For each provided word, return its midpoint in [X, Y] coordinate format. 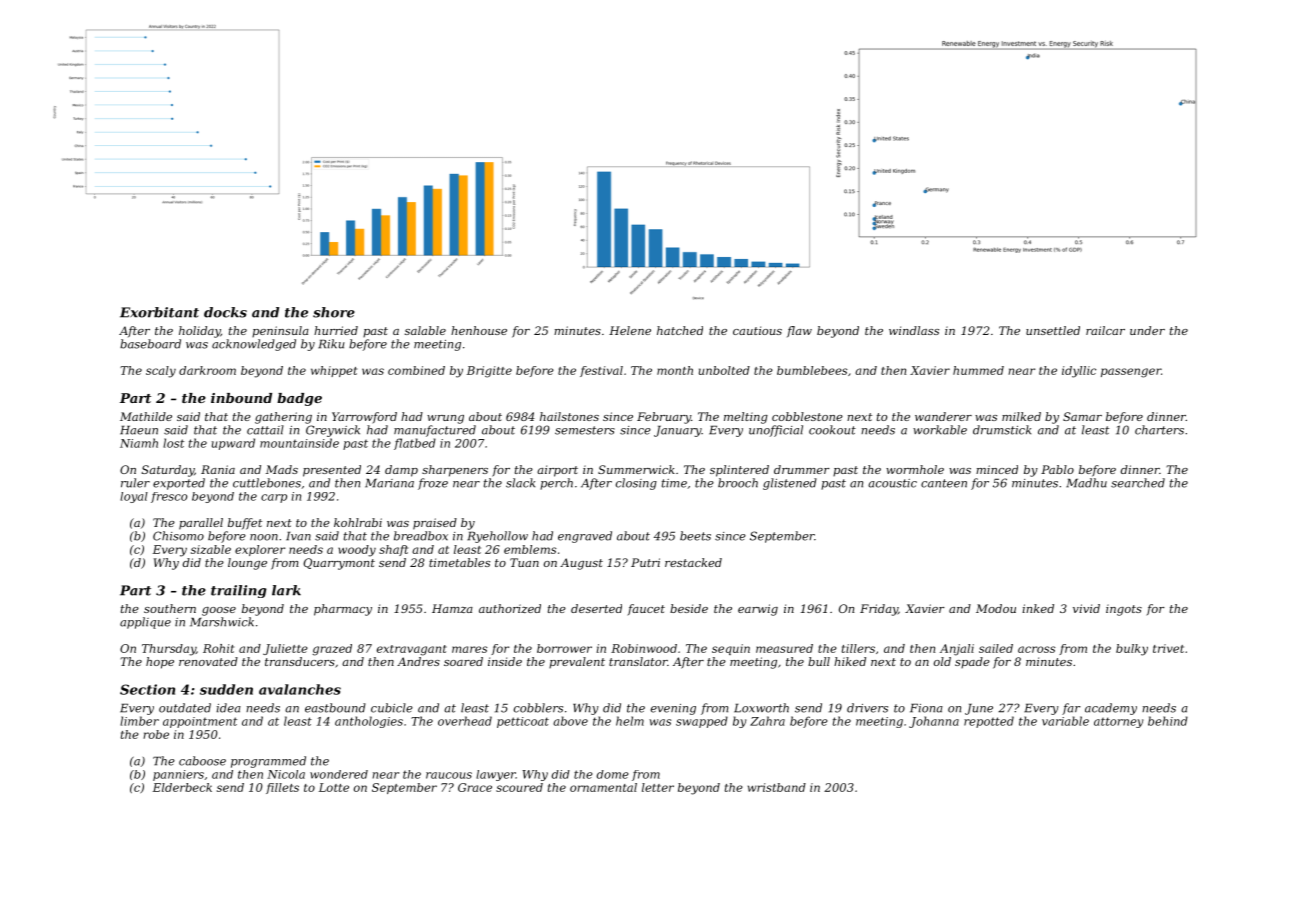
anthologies [369, 722]
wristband [777, 787]
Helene [630, 330]
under [1147, 330]
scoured [519, 787]
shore [334, 312]
